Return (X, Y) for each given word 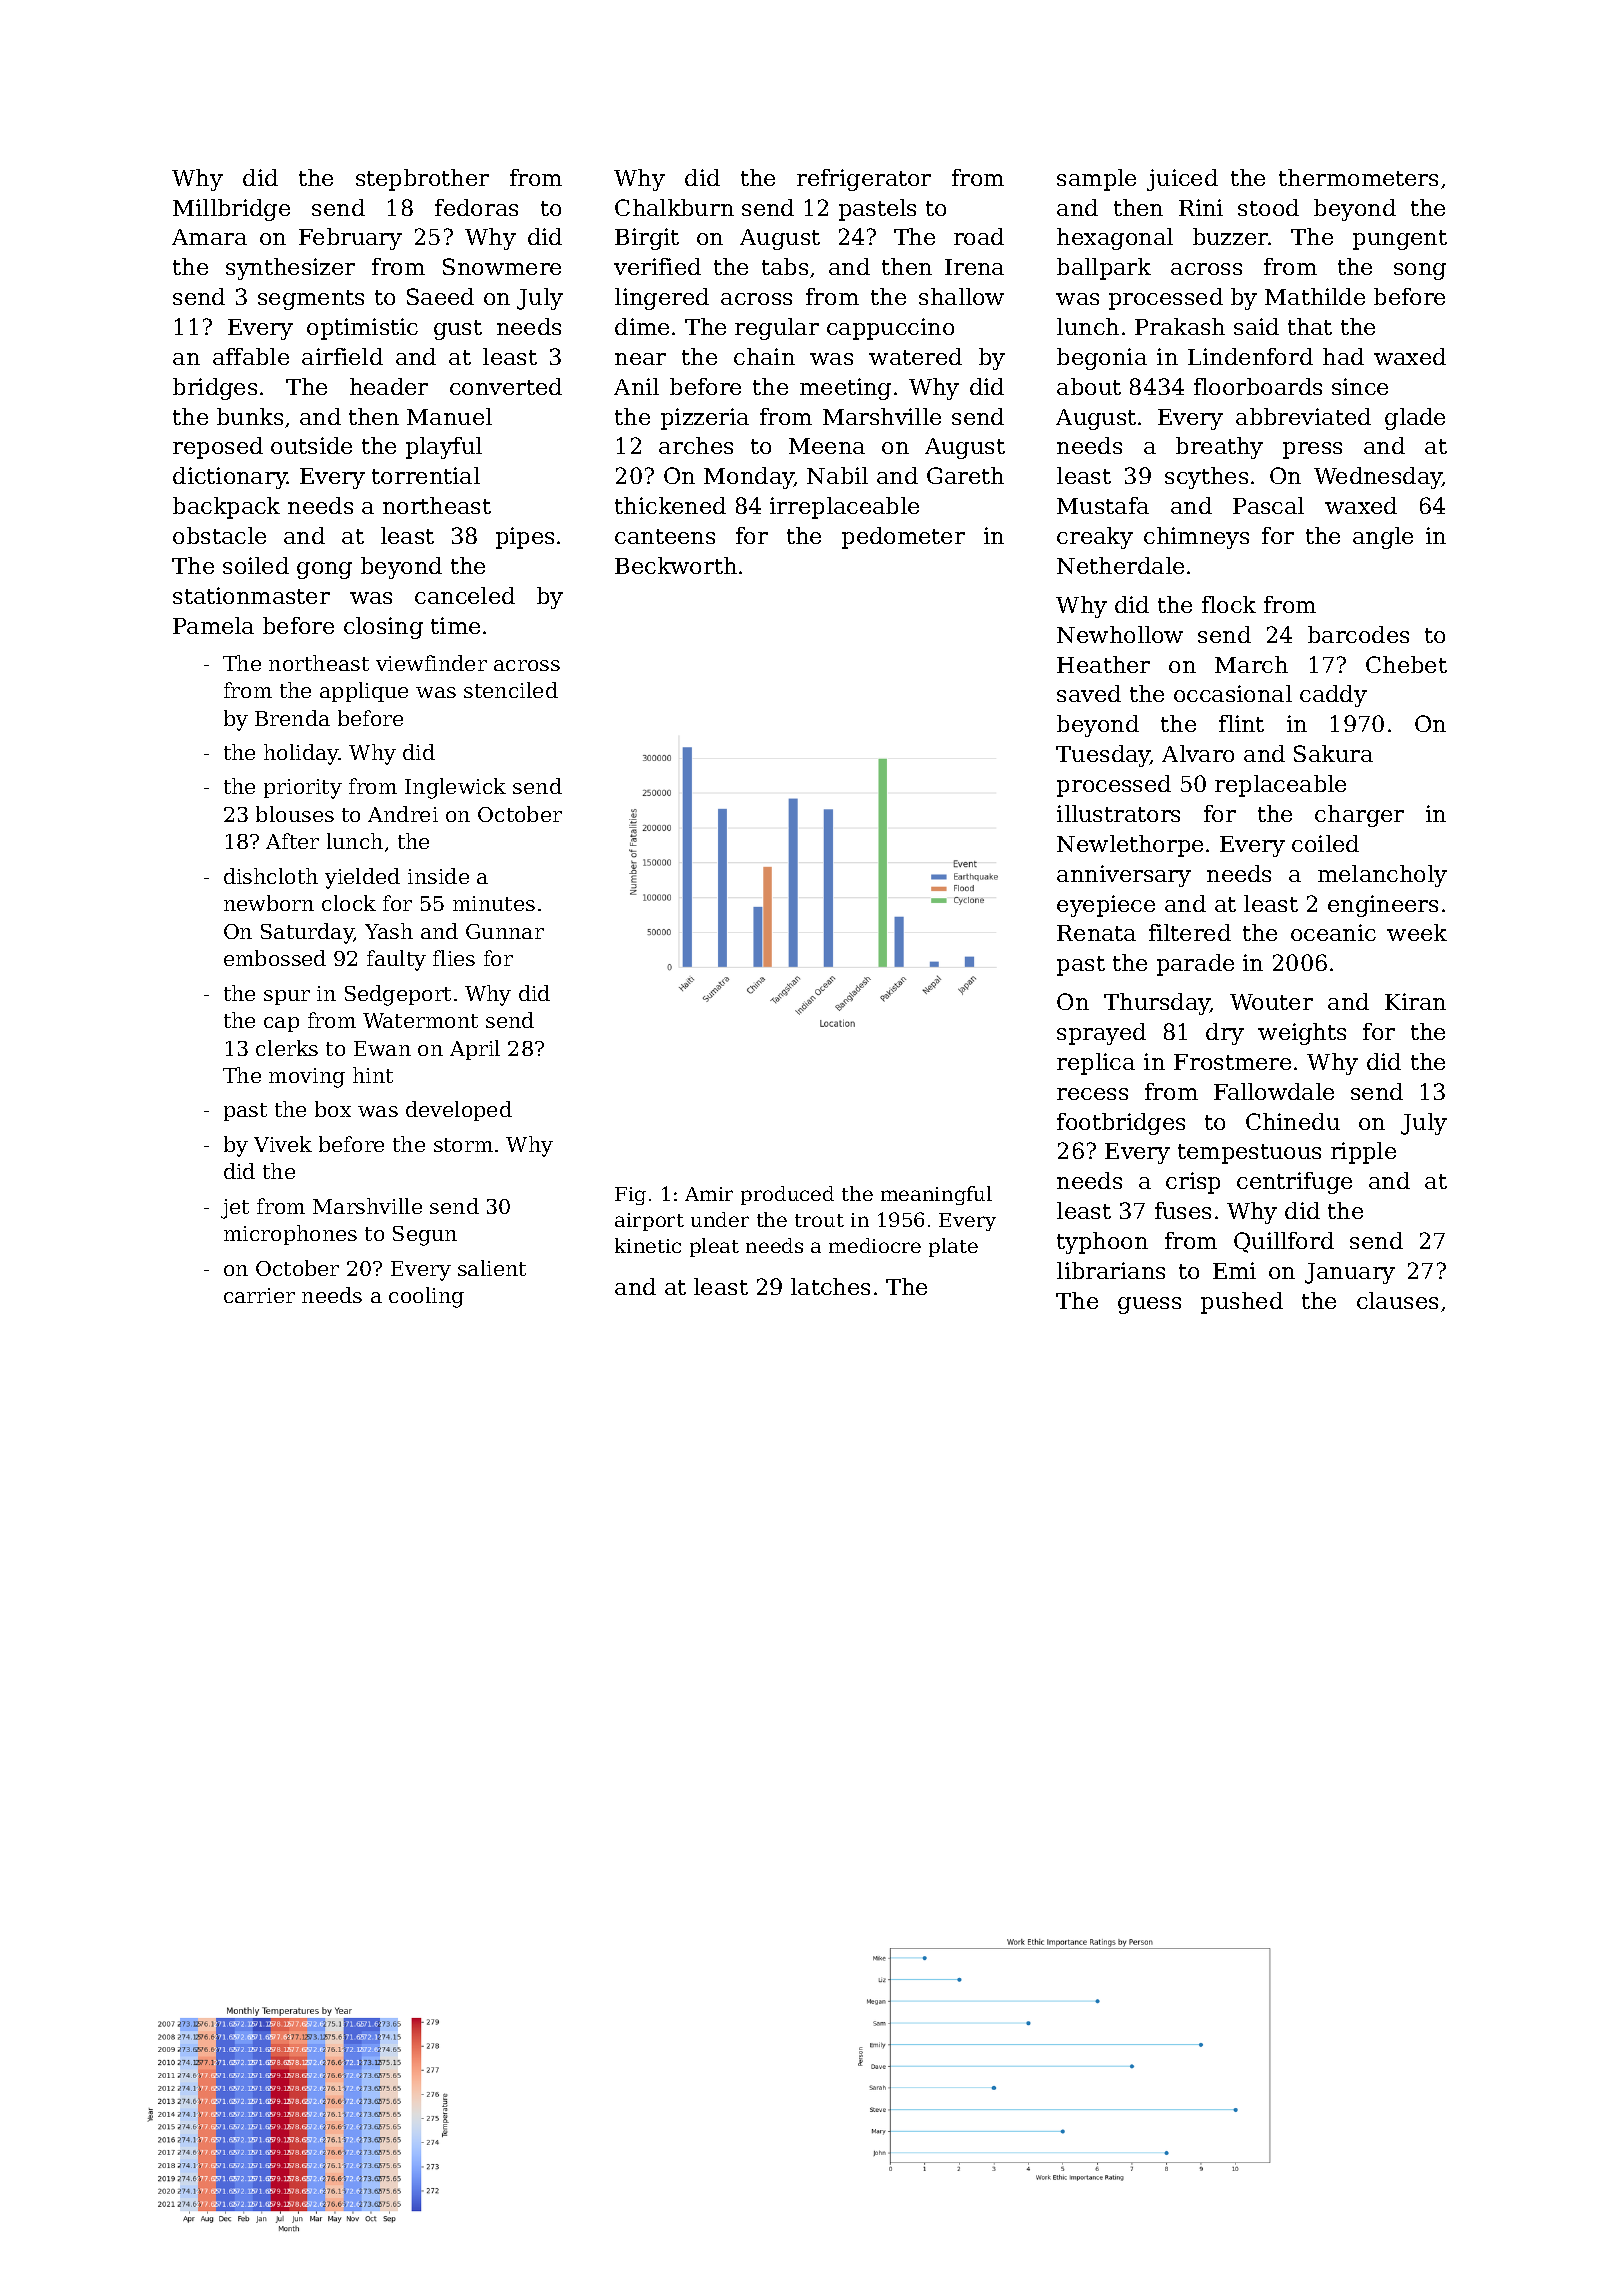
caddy (1333, 696)
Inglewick (455, 788)
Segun (425, 1236)
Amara (209, 237)
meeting (845, 389)
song (1420, 271)
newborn (269, 903)
